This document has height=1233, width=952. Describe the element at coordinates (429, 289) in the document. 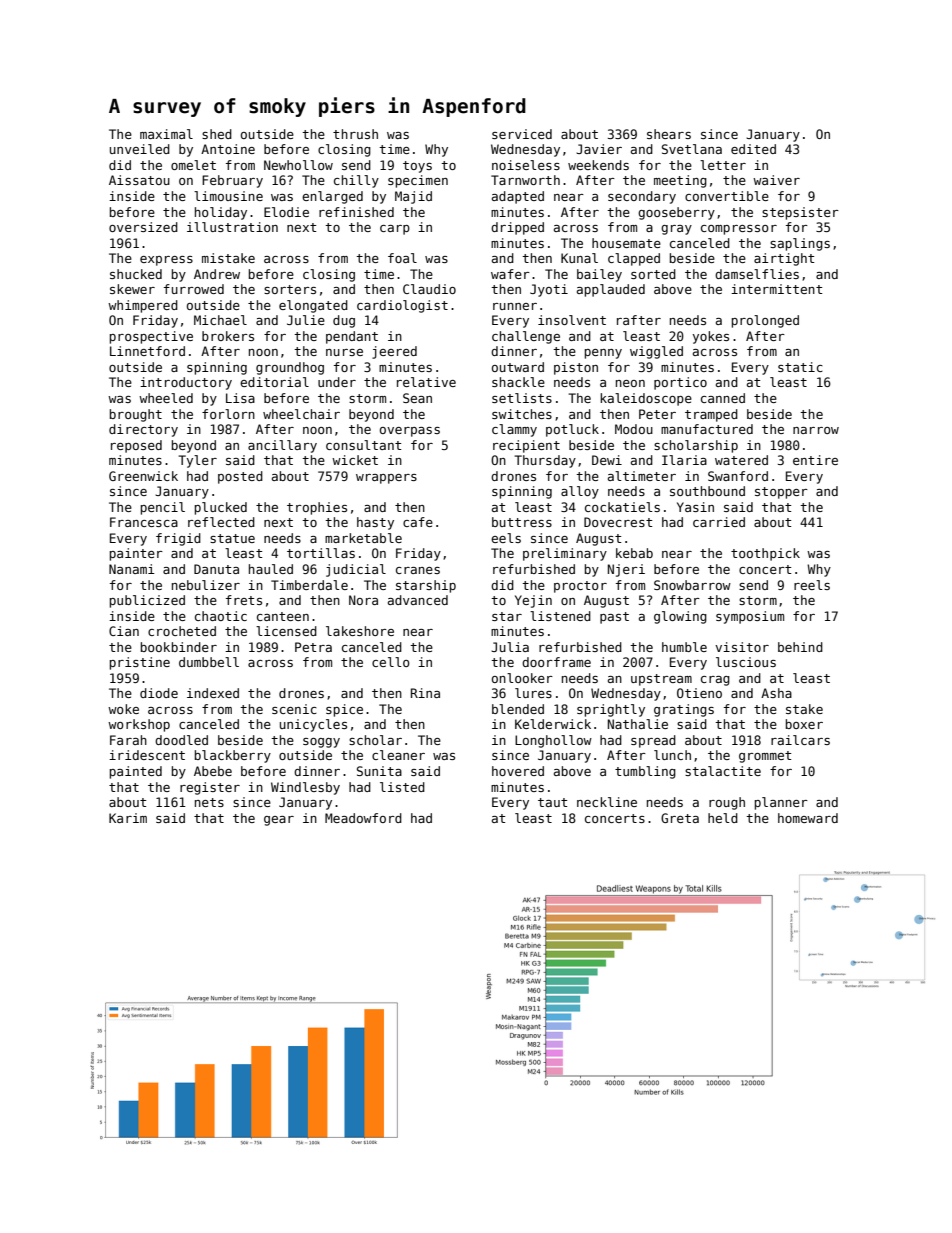

I see `Claudio` at that location.
